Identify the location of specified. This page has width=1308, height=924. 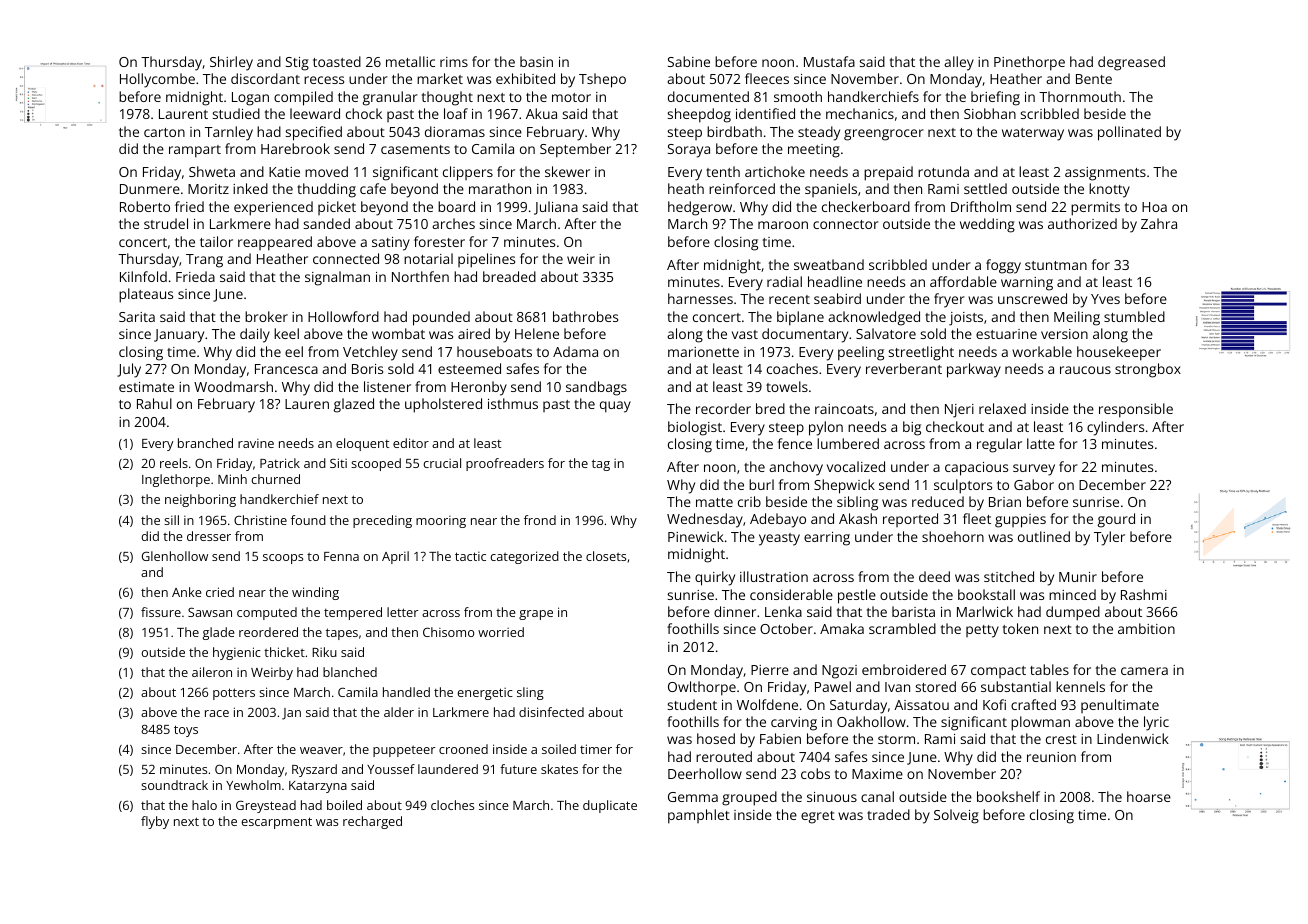
(314, 133).
